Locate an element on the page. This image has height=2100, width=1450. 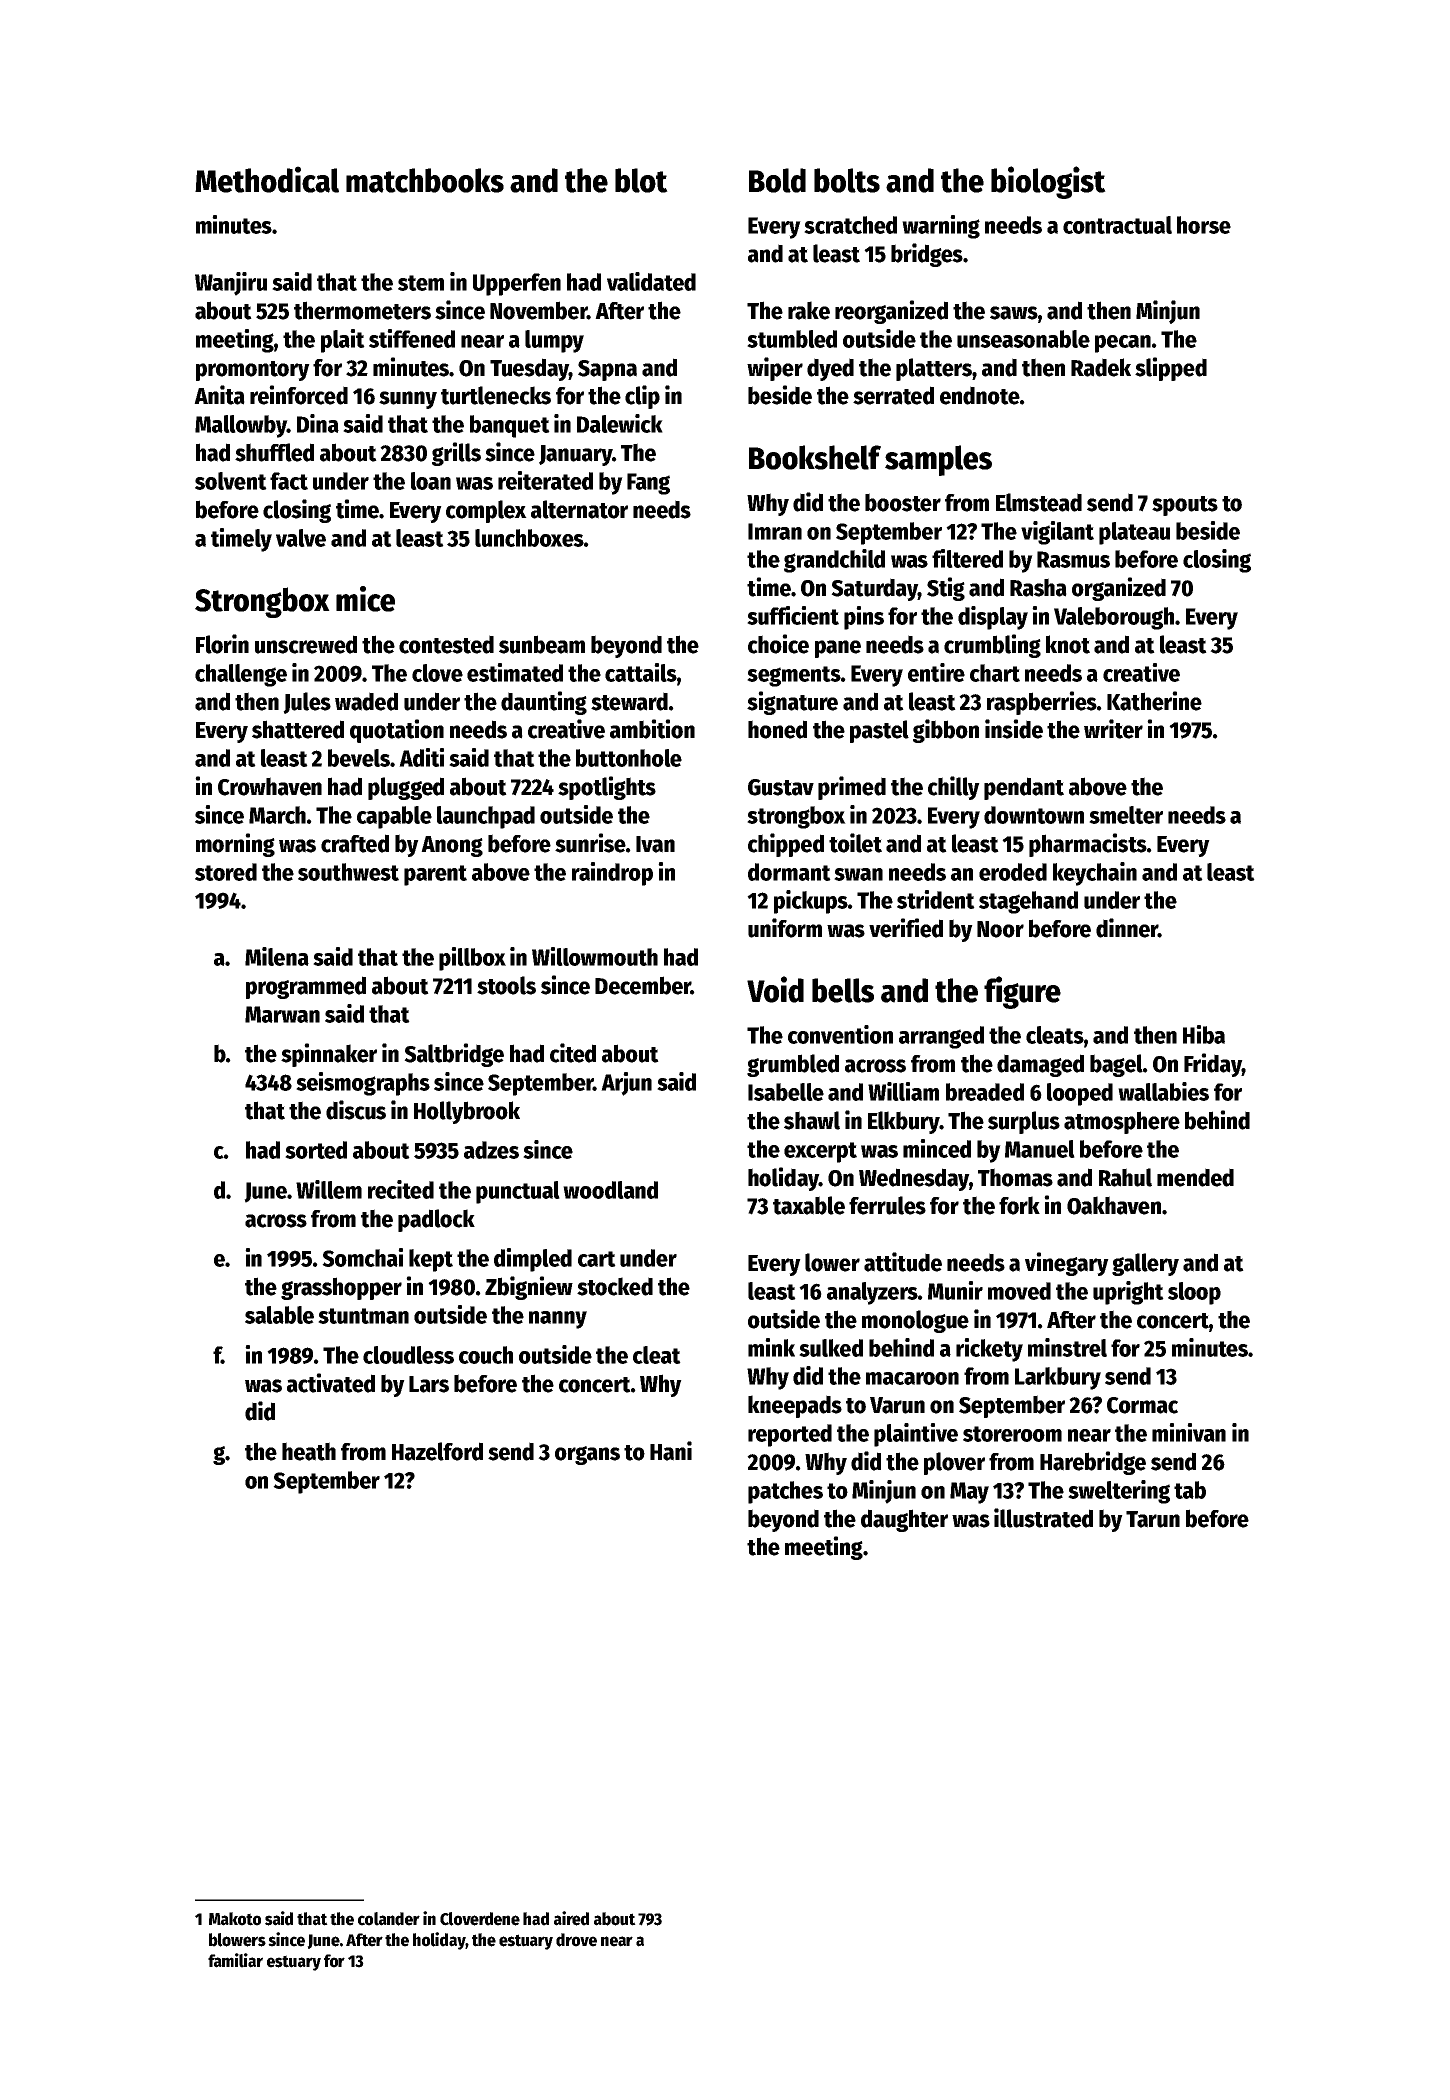
Fang is located at coordinates (648, 484).
